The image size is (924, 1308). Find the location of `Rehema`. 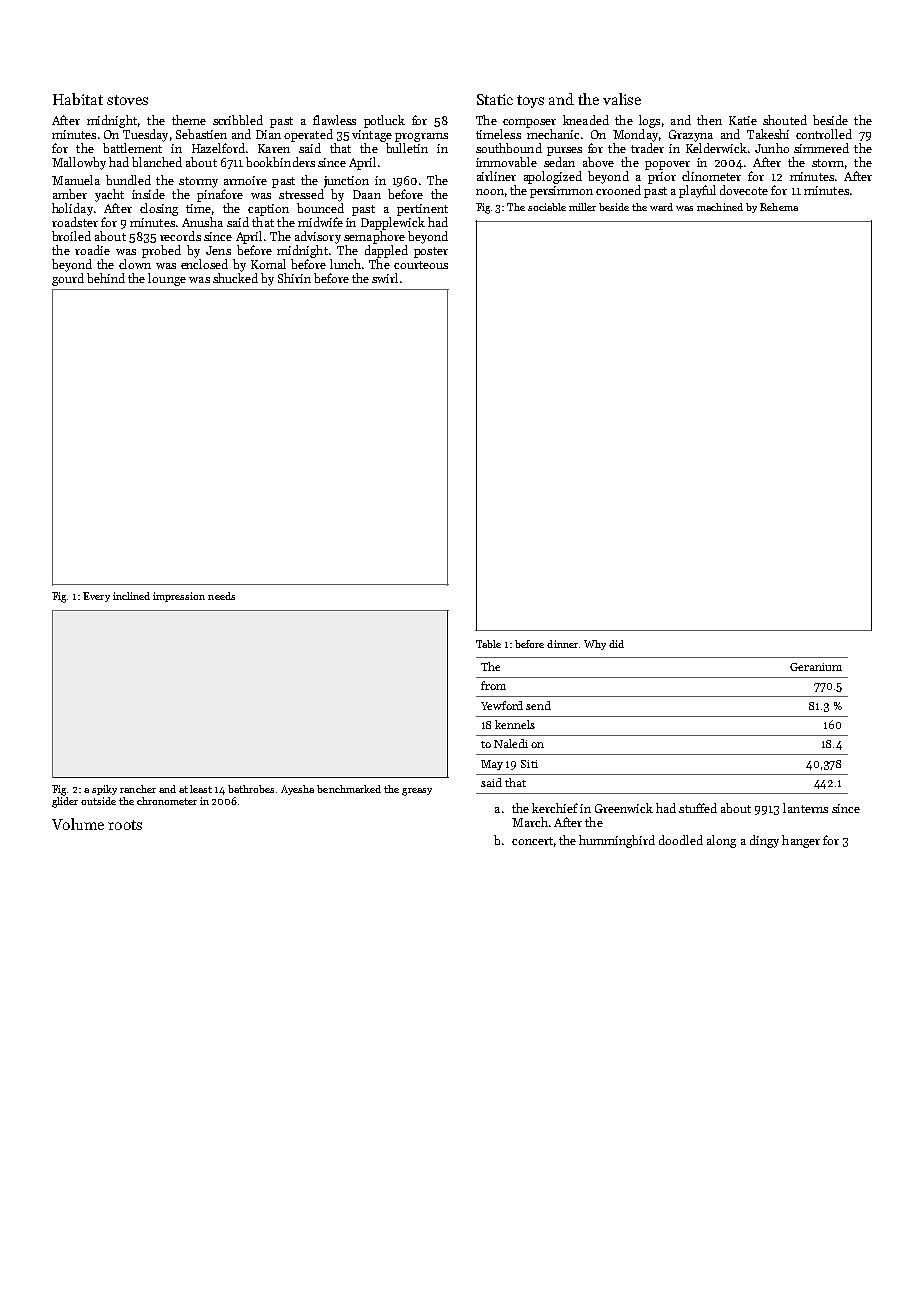

Rehema is located at coordinates (779, 207).
